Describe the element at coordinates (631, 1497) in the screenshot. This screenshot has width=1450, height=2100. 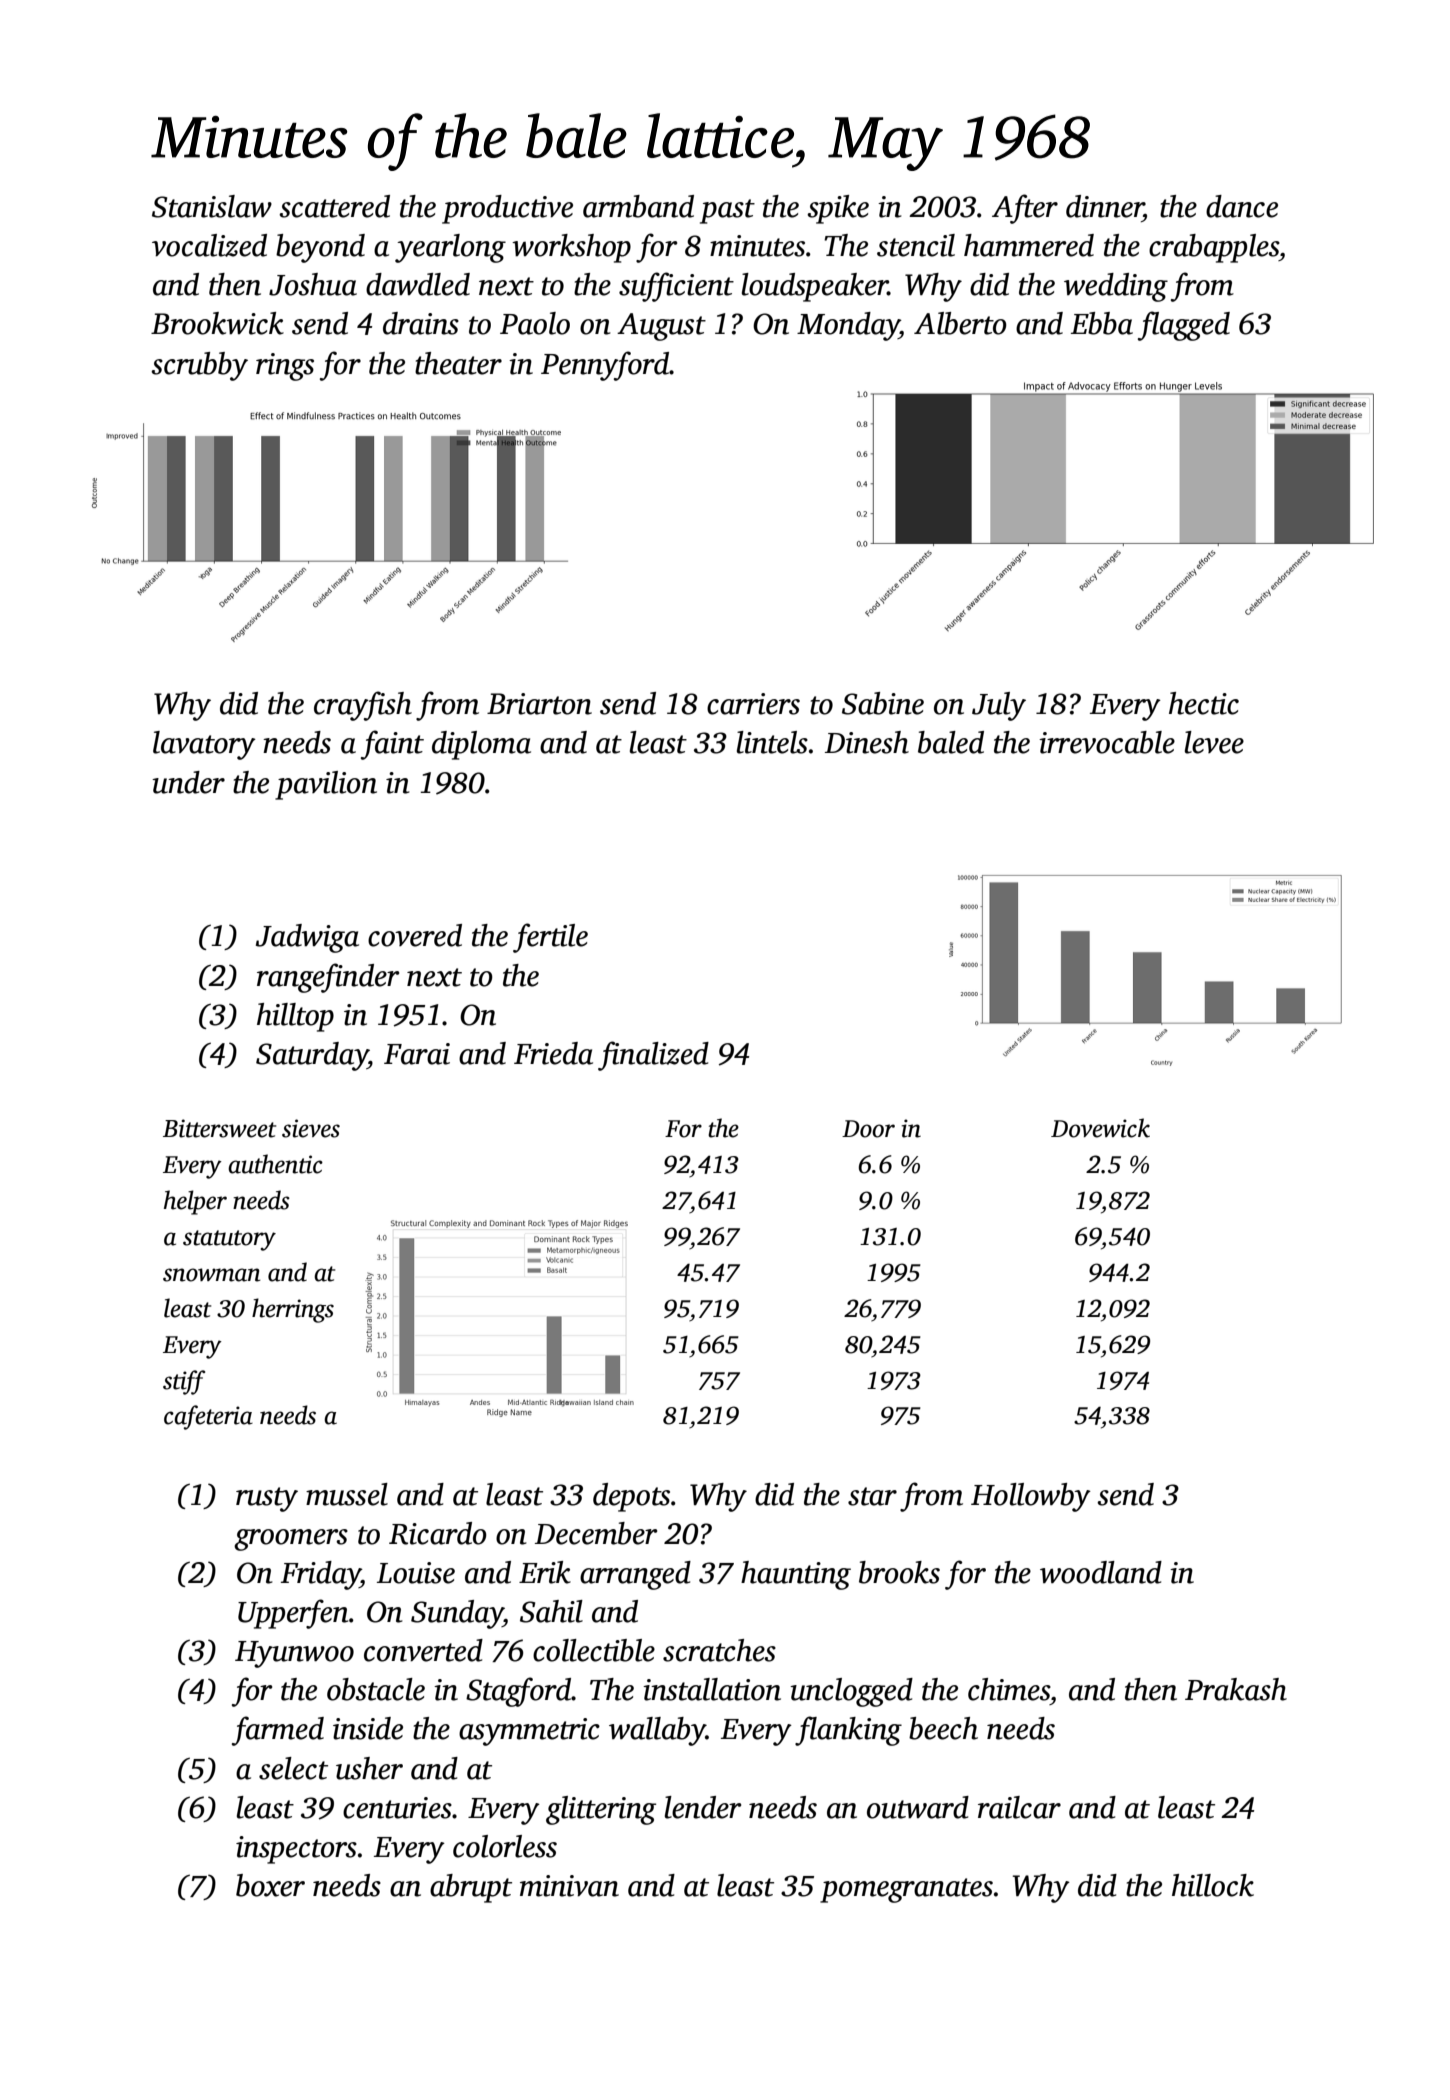
I see `depots` at that location.
